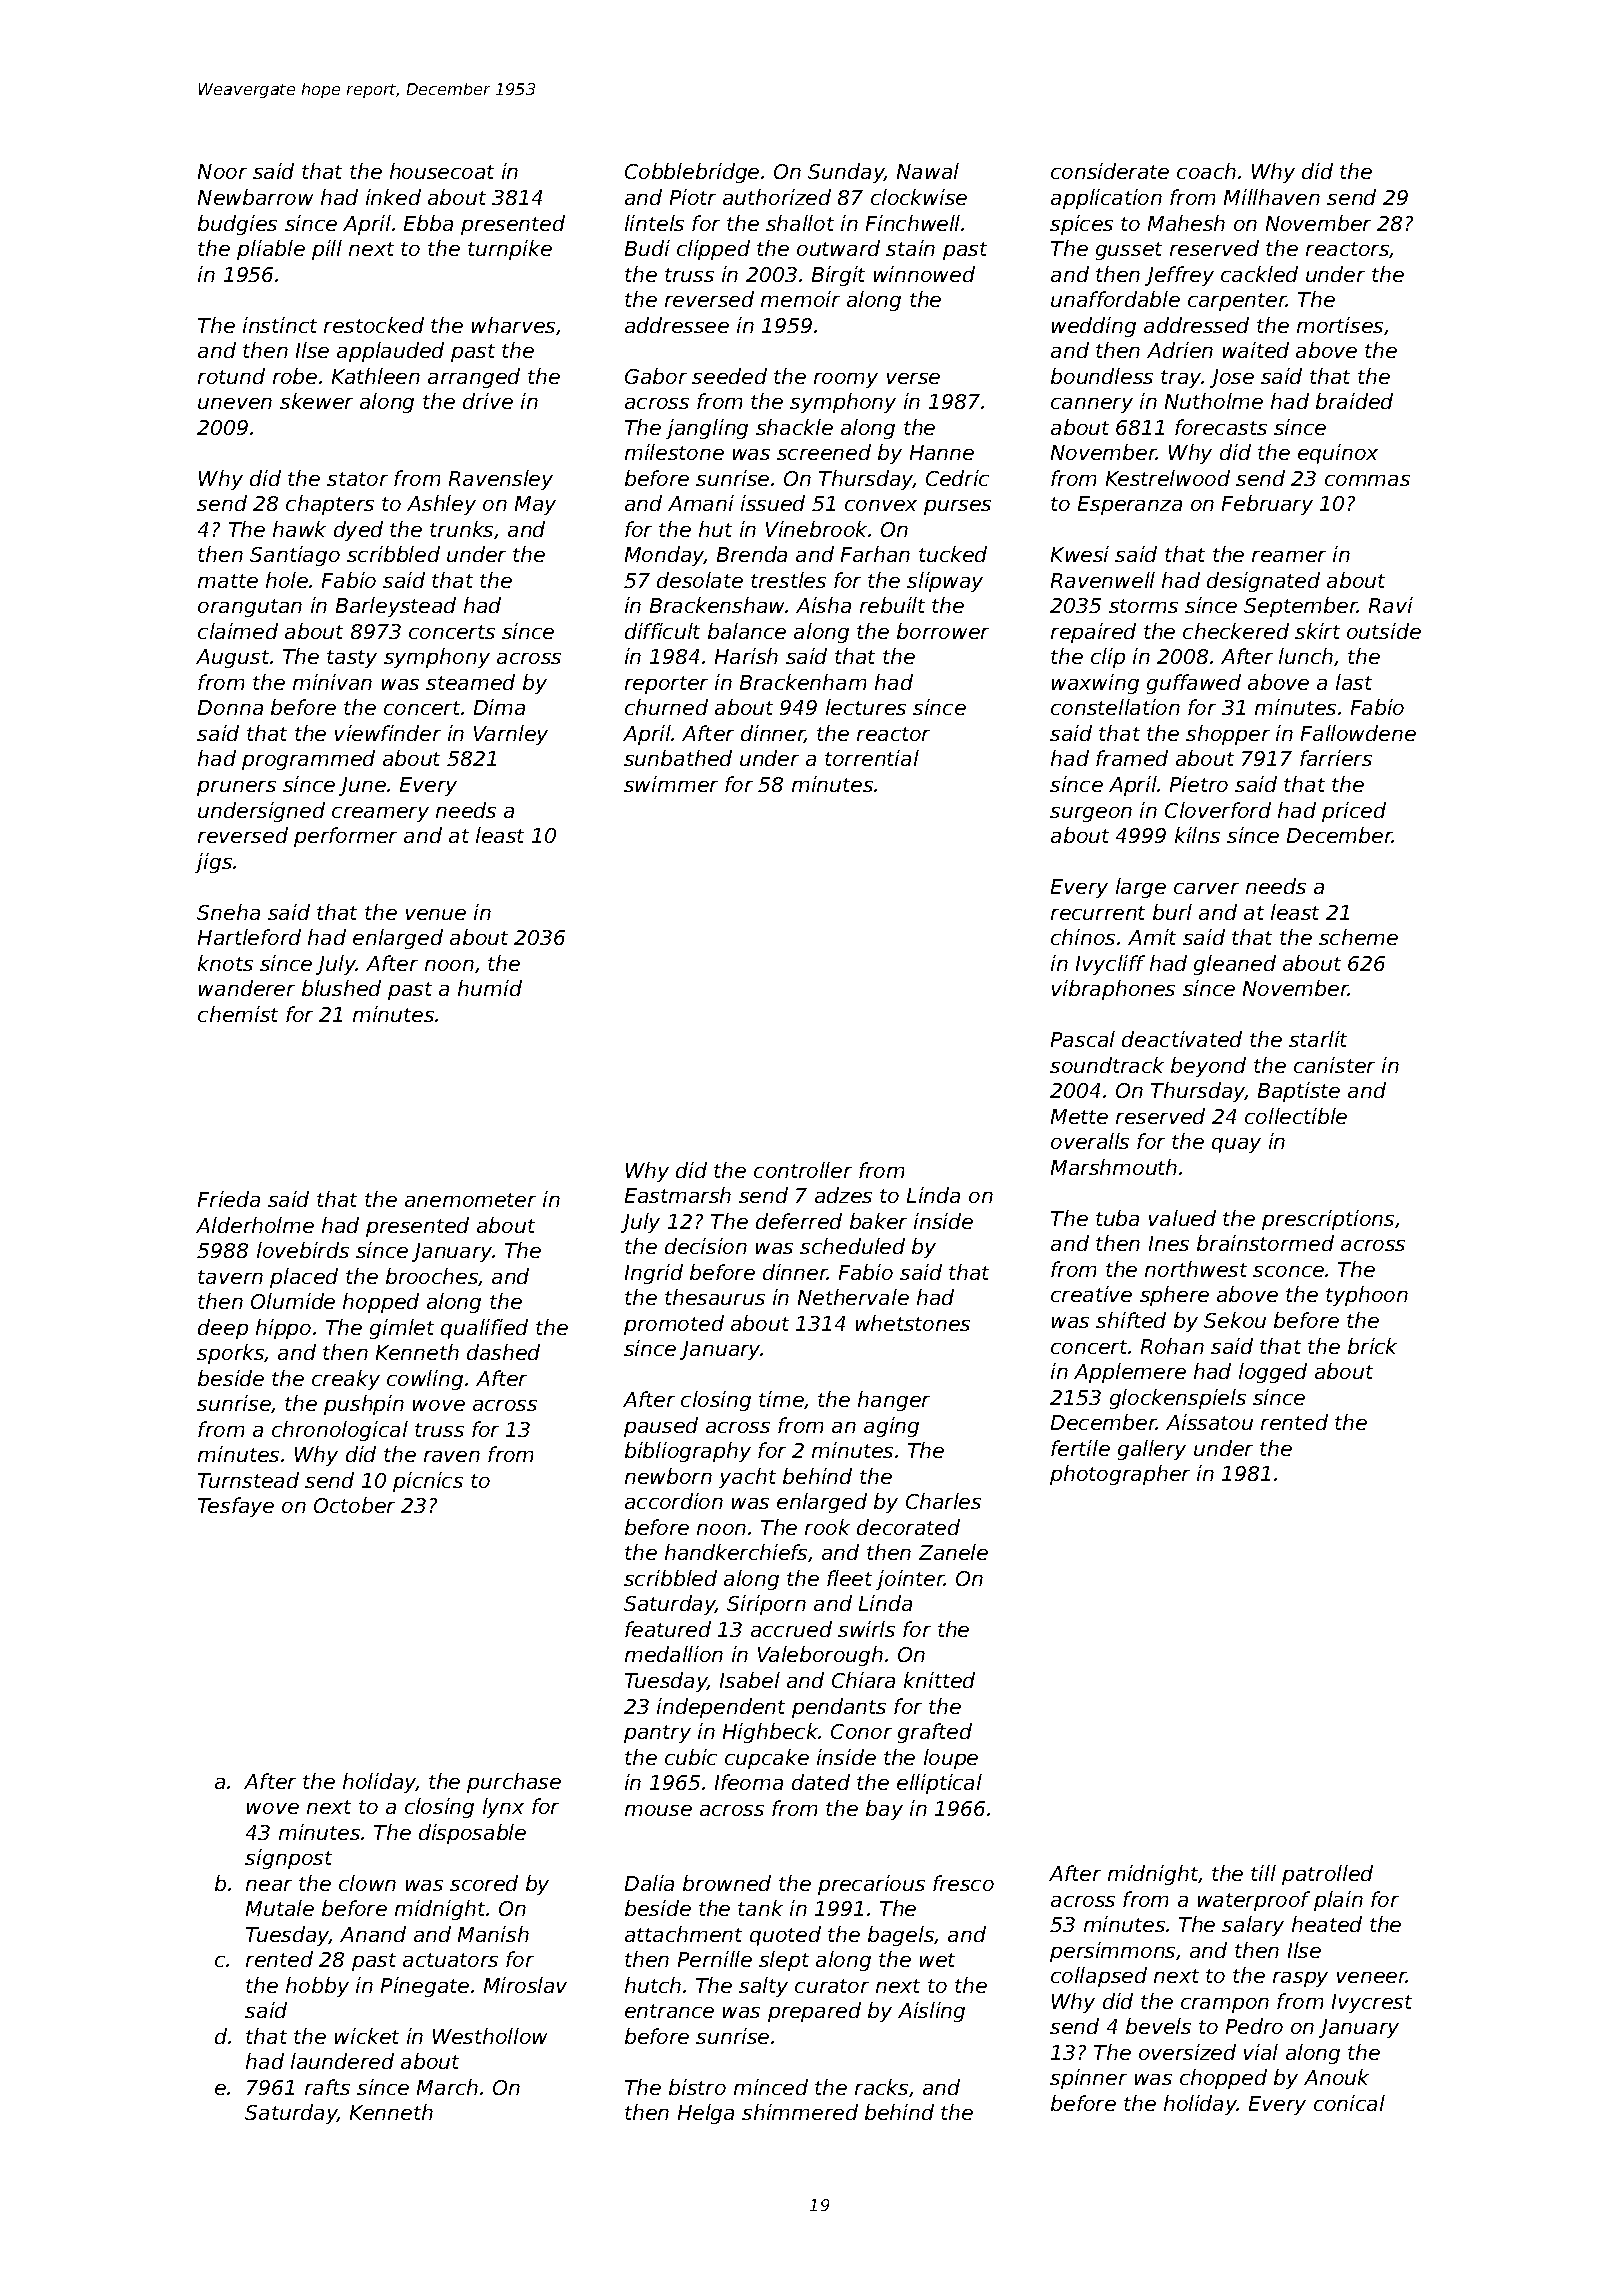  What do you see at coordinates (674, 452) in the page?
I see `milestone` at bounding box center [674, 452].
